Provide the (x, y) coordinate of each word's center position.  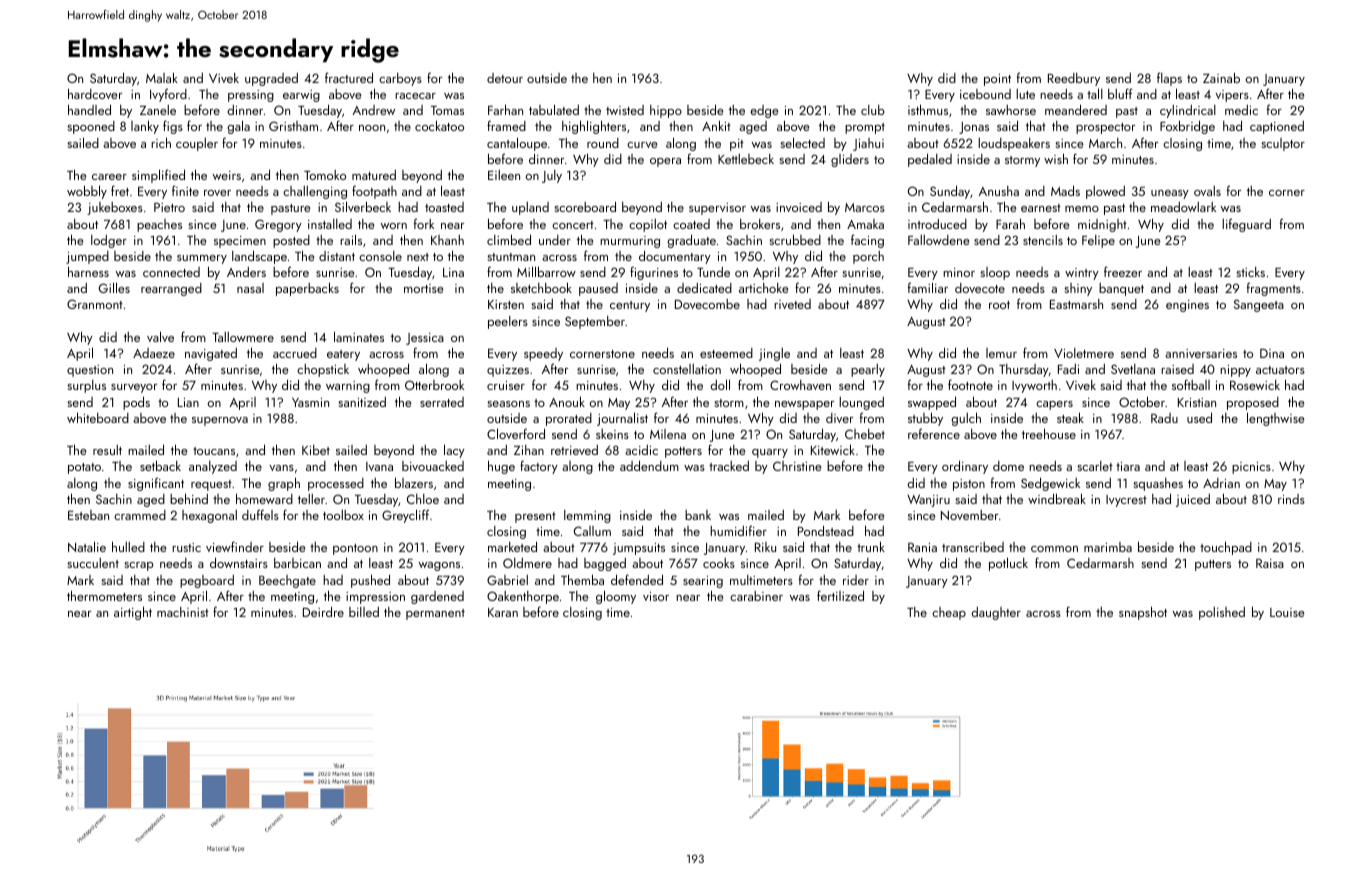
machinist (183, 612)
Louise (1287, 612)
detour (505, 78)
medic (1241, 110)
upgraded (271, 79)
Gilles (114, 287)
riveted (792, 304)
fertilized (840, 595)
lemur (1001, 353)
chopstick (323, 370)
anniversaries (1201, 353)
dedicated (704, 288)
